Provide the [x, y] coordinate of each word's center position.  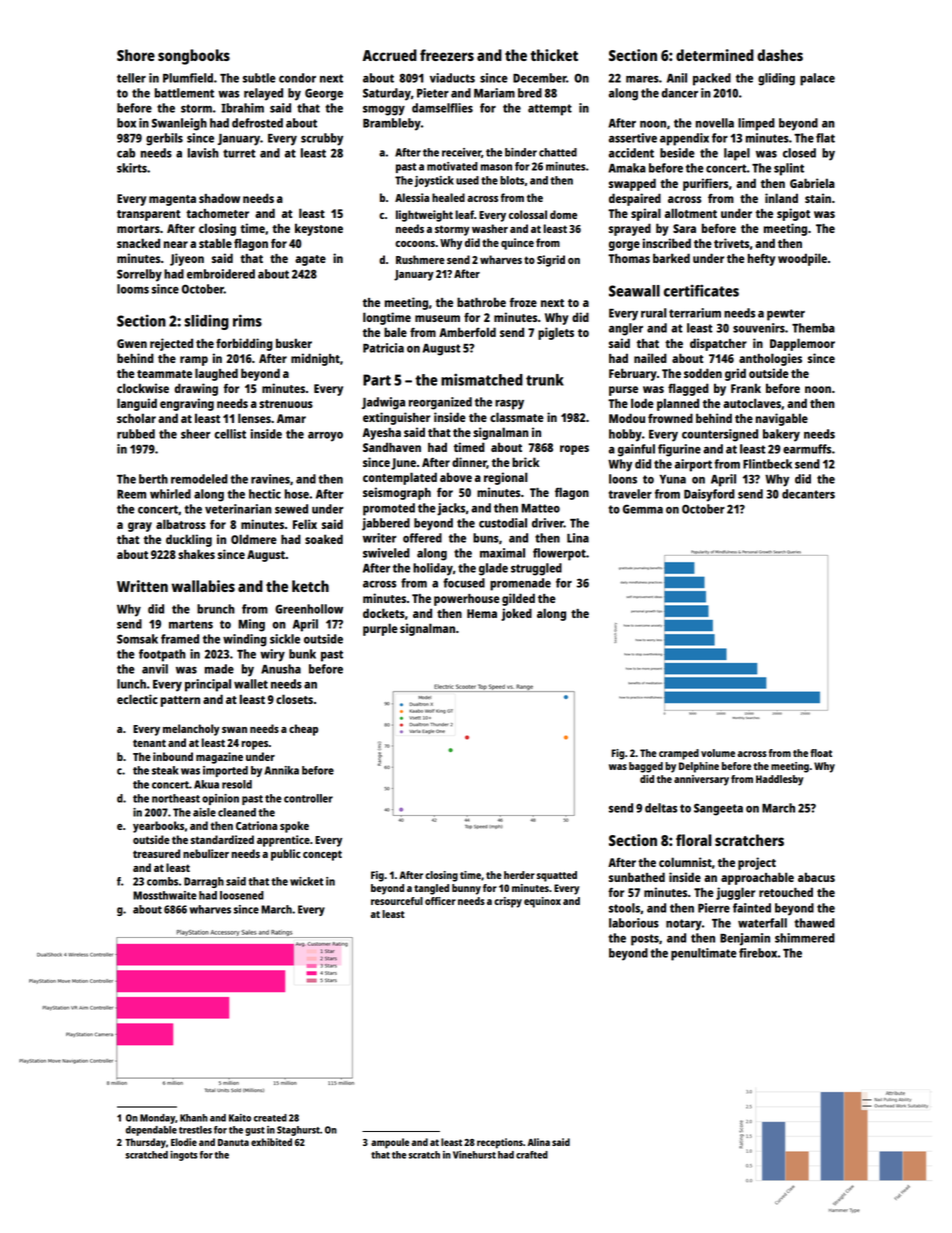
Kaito [240, 1118]
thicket [554, 55]
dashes [780, 55]
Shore [136, 55]
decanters [808, 494]
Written [142, 586]
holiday [433, 569]
